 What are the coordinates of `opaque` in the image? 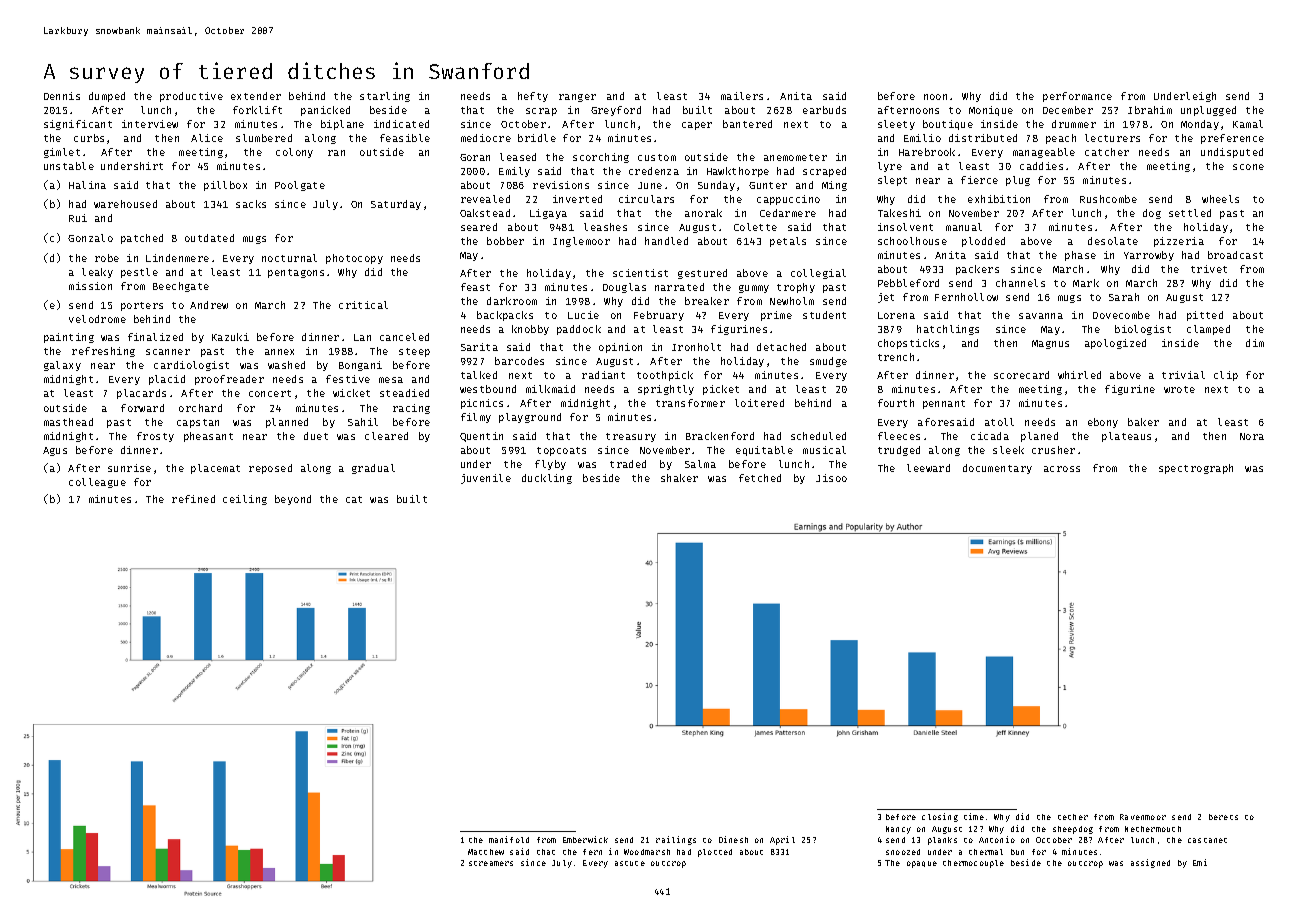 It's located at (922, 864).
